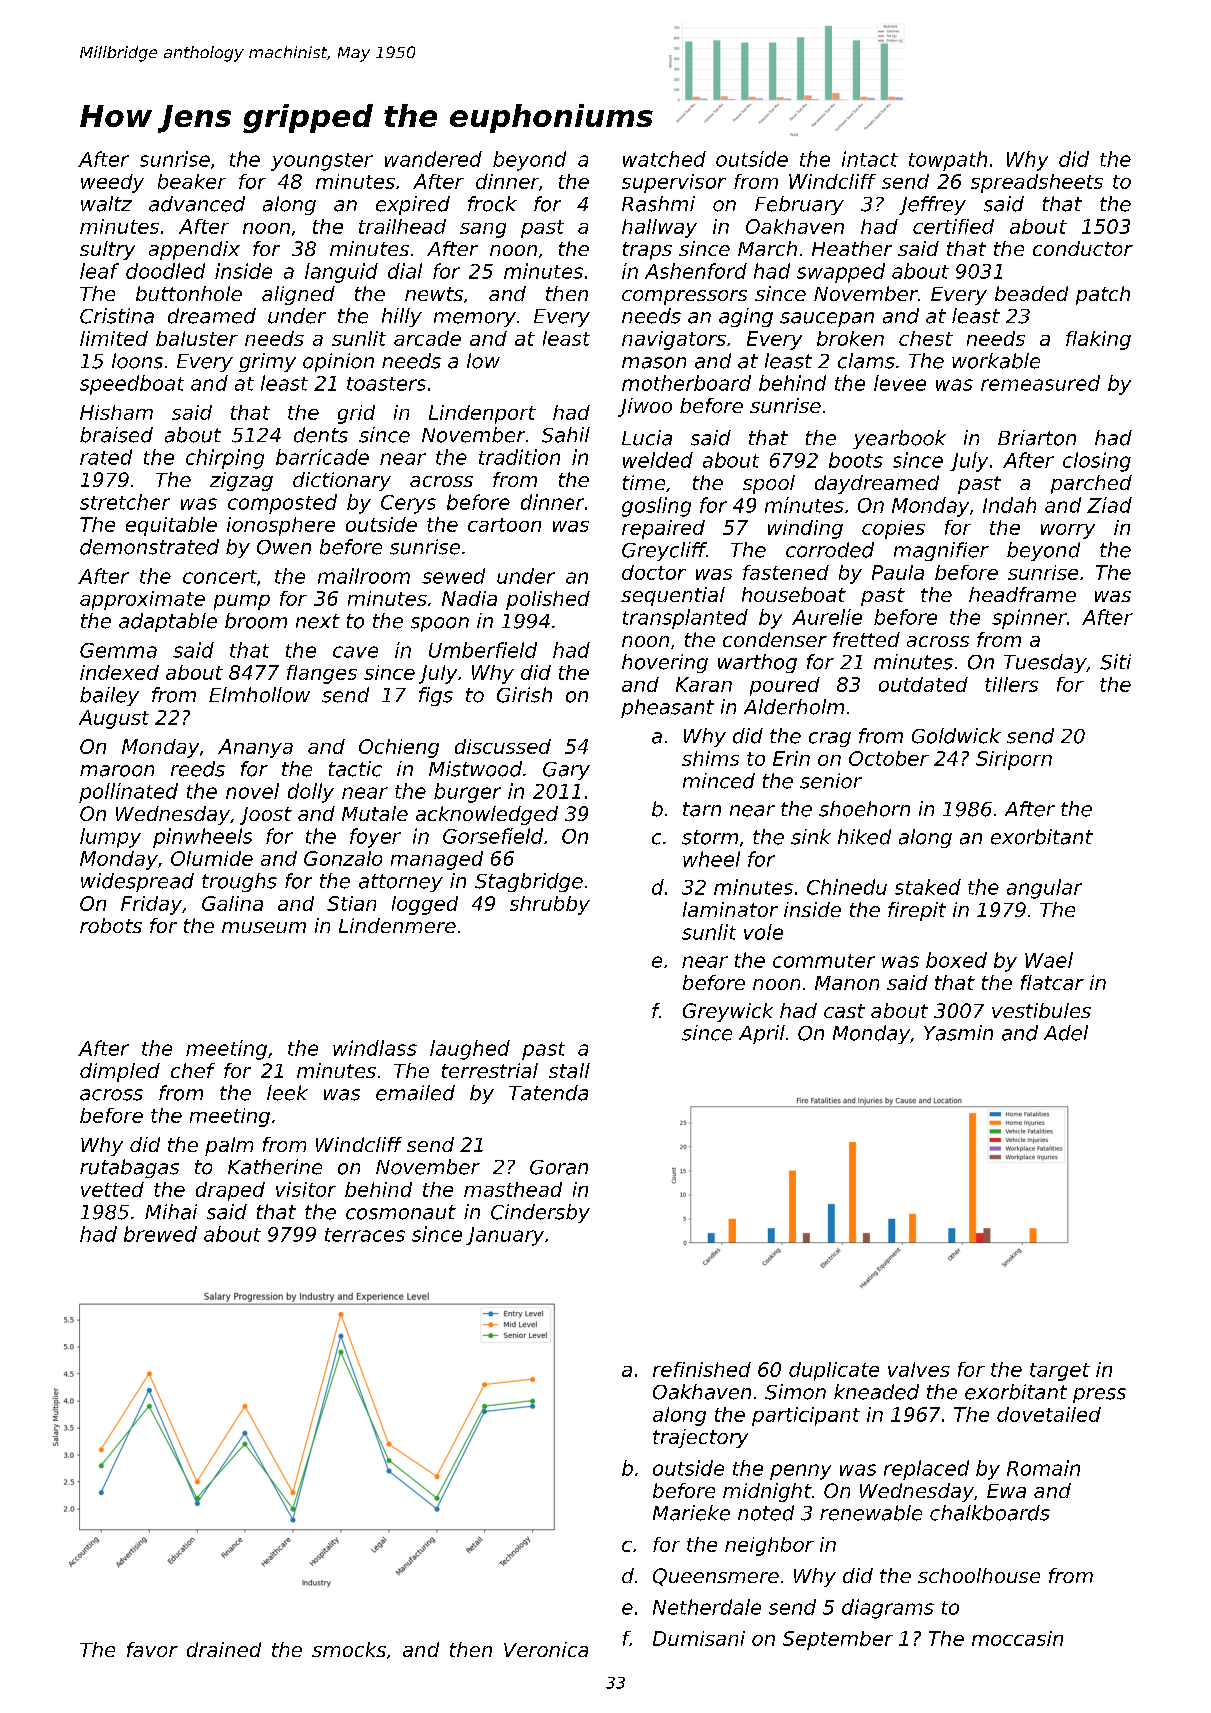 The width and height of the screenshot is (1211, 1713). Describe the element at coordinates (1068, 531) in the screenshot. I see `worry` at that location.
